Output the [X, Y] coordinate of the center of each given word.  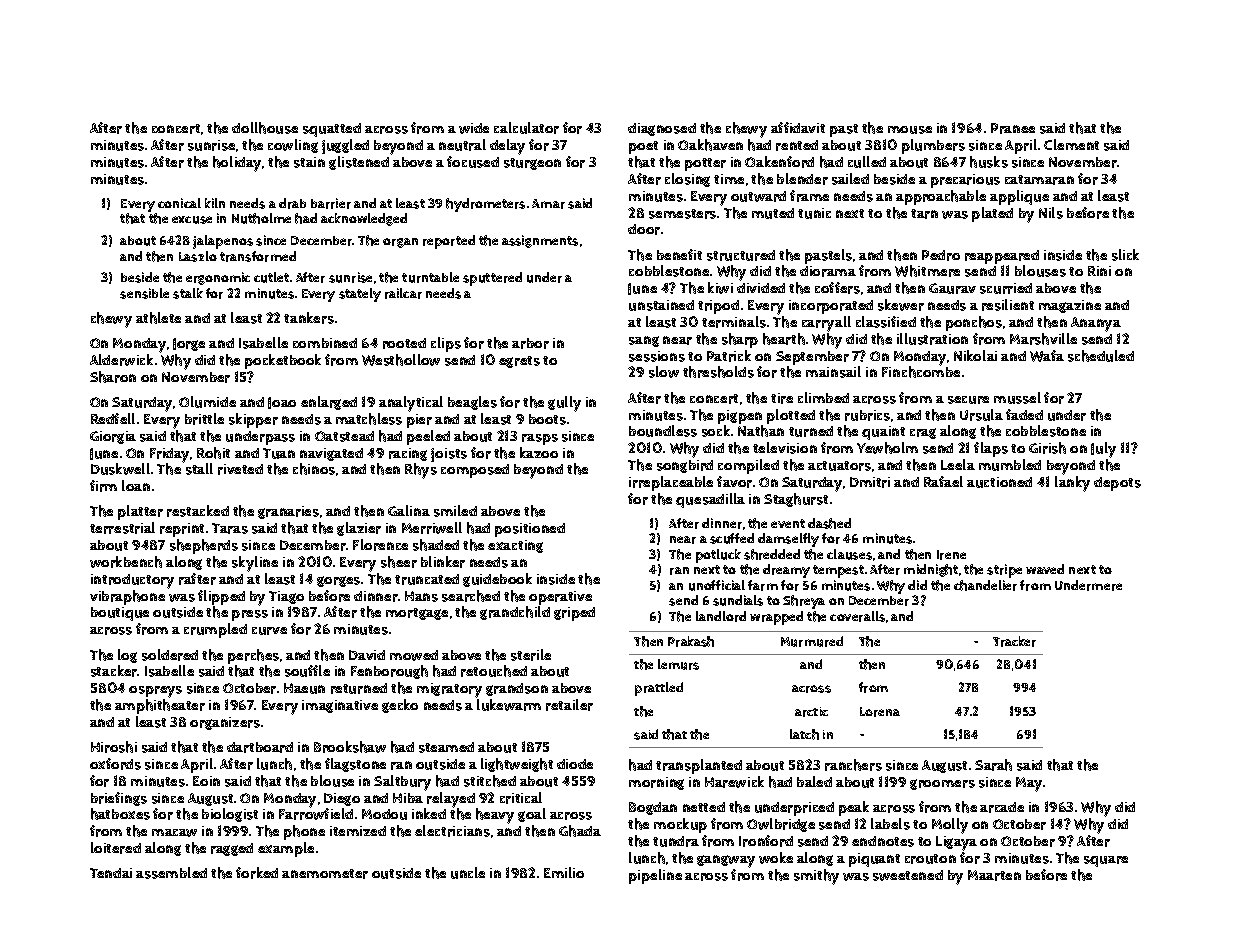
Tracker [1014, 641]
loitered [116, 848]
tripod [718, 307]
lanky [1072, 484]
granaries [288, 512]
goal [532, 815]
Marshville [1043, 339]
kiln [215, 203]
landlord [721, 616]
